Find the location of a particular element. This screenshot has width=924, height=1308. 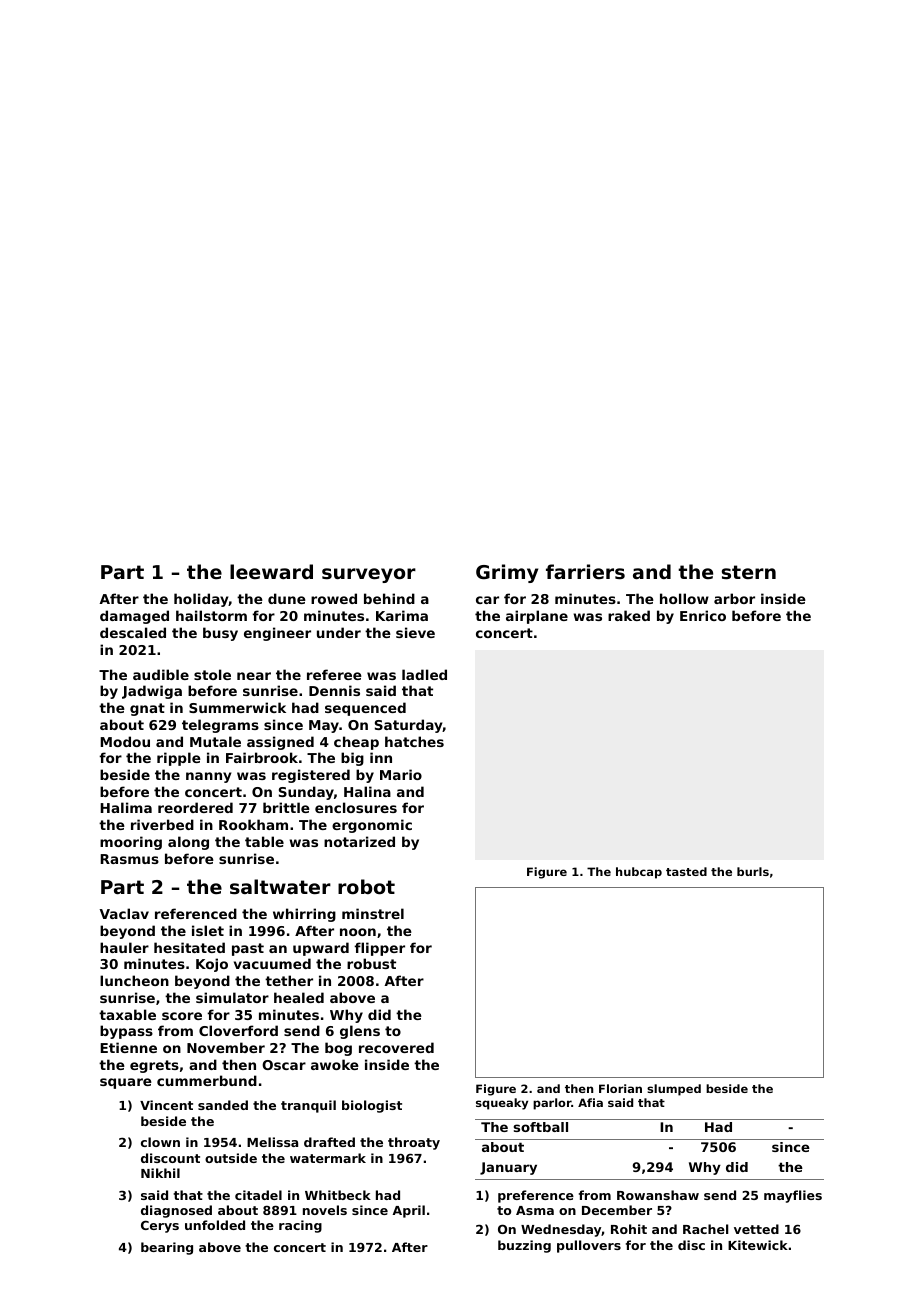

slumped is located at coordinates (674, 1090).
